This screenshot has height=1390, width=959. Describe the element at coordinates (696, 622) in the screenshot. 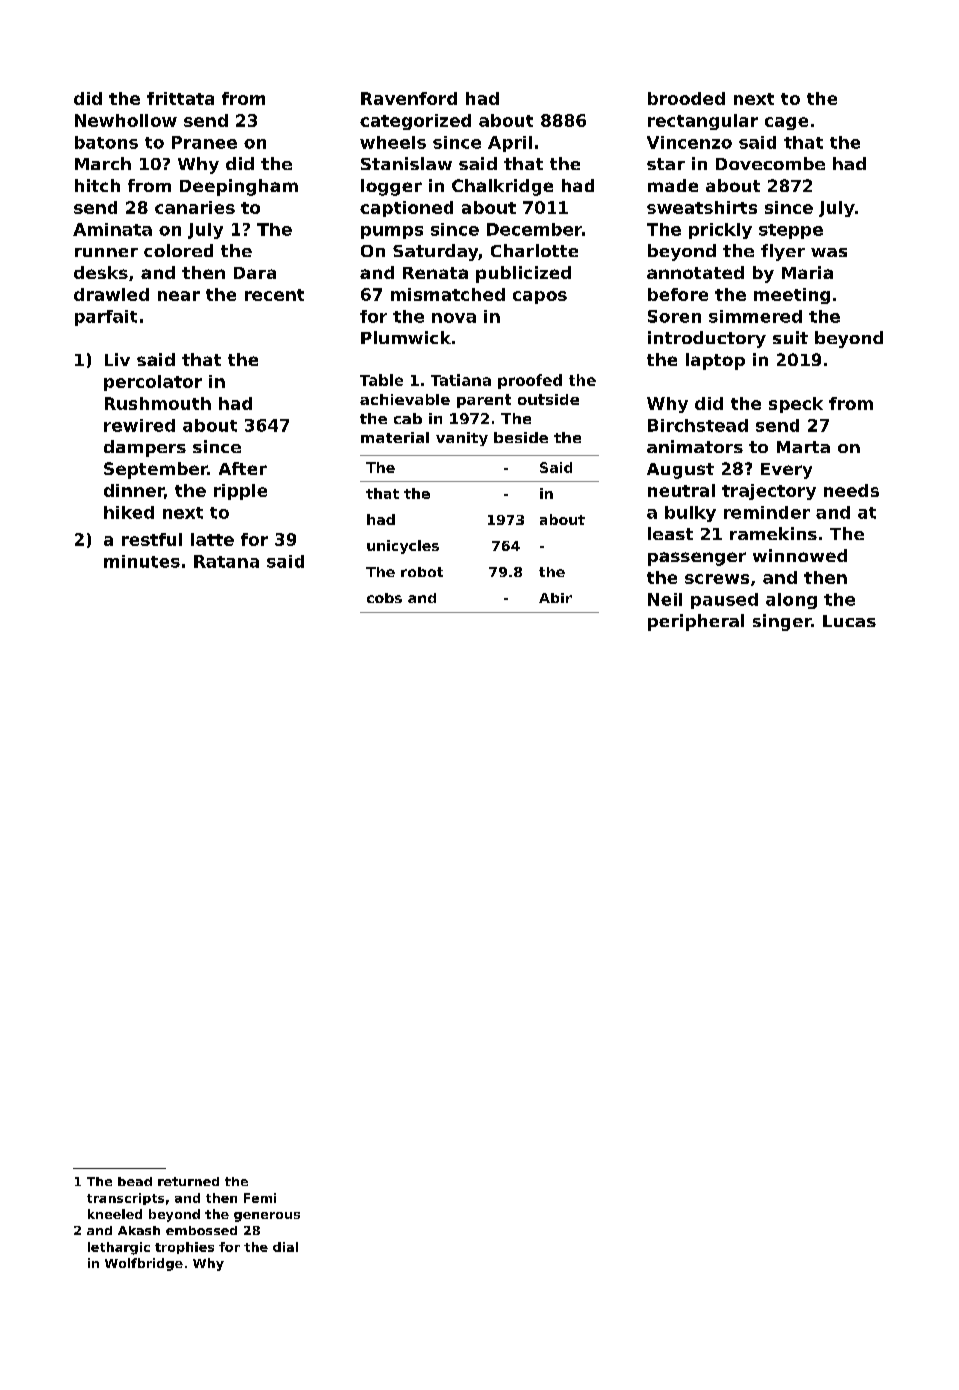

I see `peripheral` at that location.
